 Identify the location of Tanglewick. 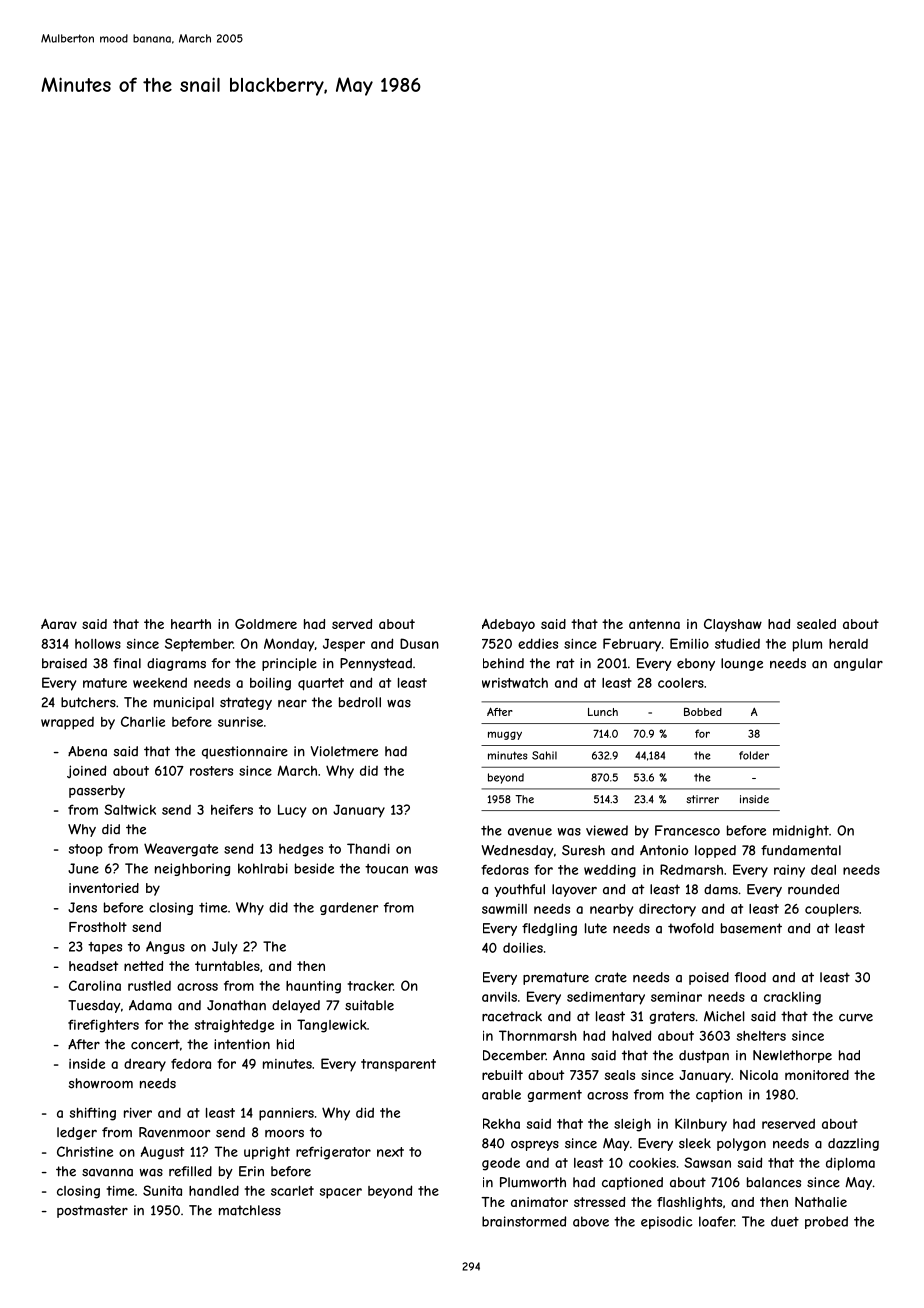
(332, 1026).
